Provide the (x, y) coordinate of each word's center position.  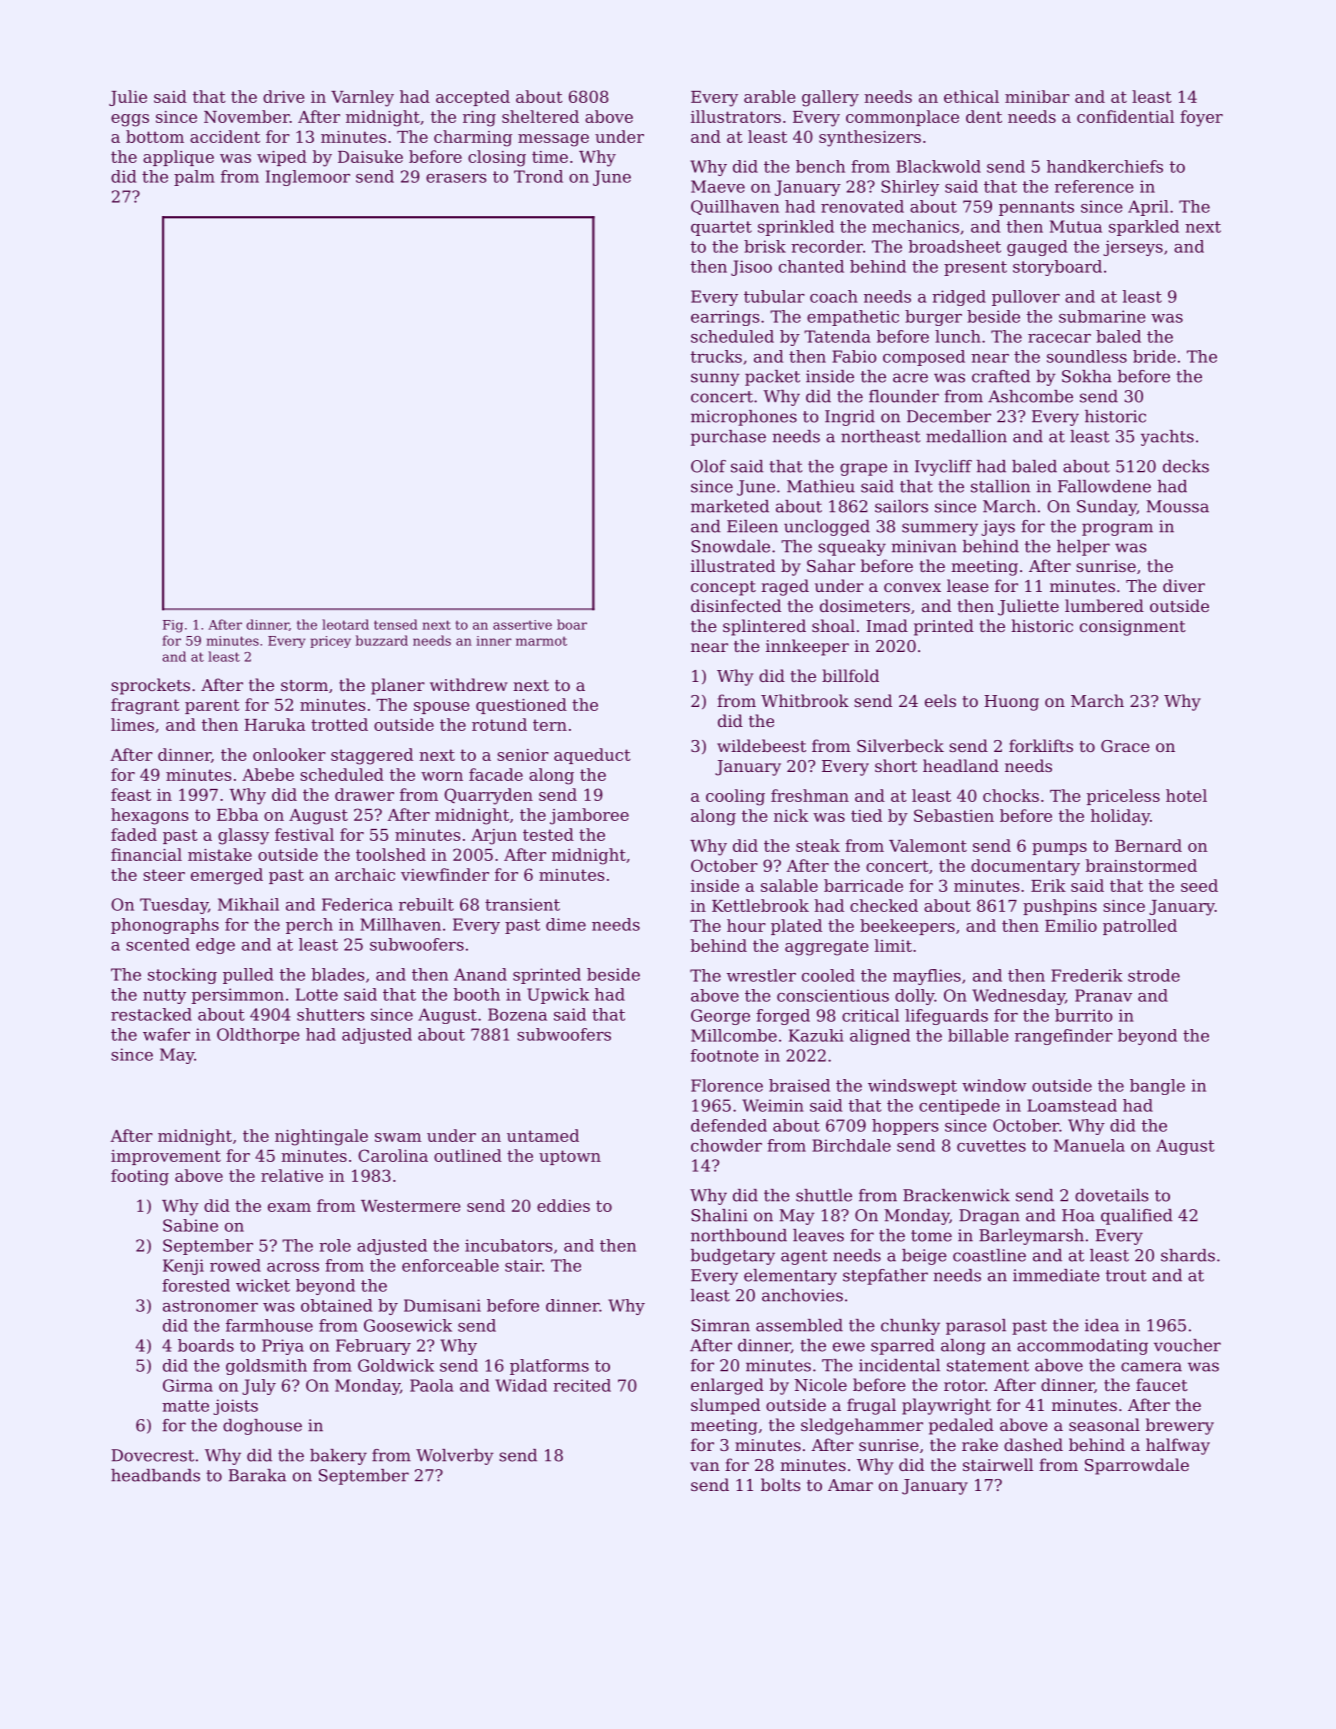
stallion (1000, 486)
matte (185, 1406)
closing (497, 158)
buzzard (382, 640)
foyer (1201, 118)
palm (194, 178)
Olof (708, 466)
